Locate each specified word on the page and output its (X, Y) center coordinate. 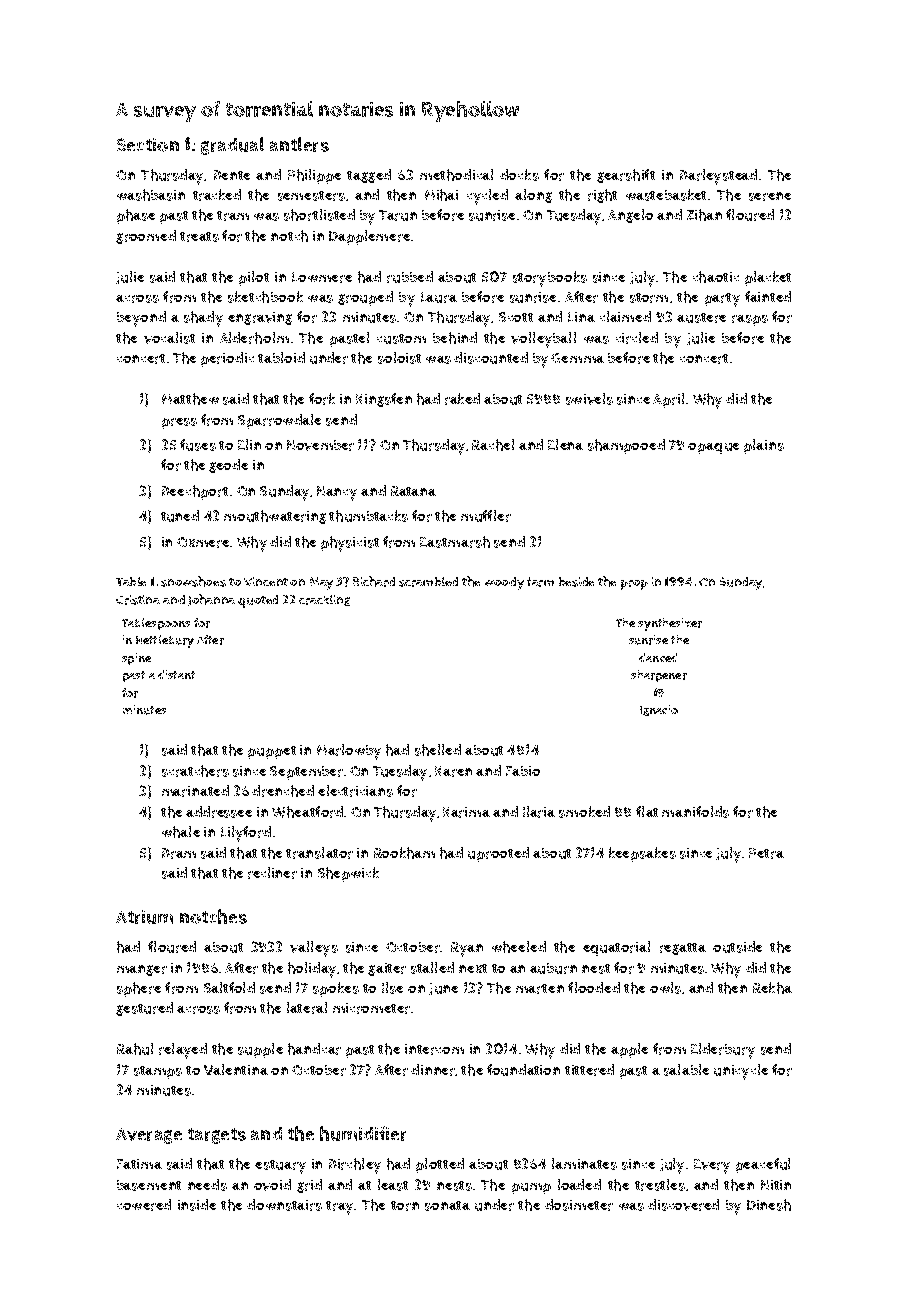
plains (764, 446)
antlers (299, 144)
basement (149, 1185)
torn (405, 1206)
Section (148, 145)
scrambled (428, 582)
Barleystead (718, 177)
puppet (272, 752)
